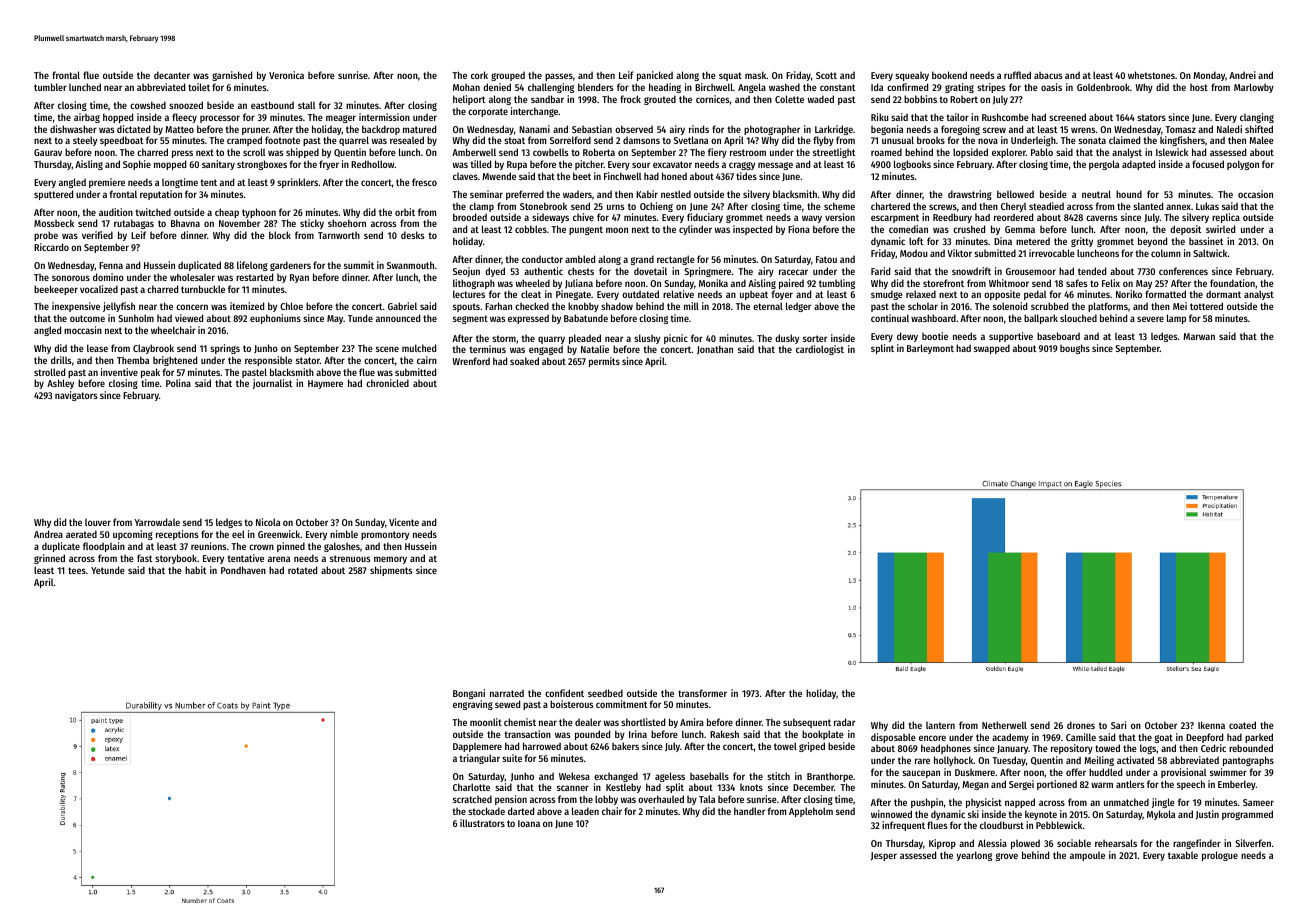  I want to click on Saltwick, so click(1210, 253).
